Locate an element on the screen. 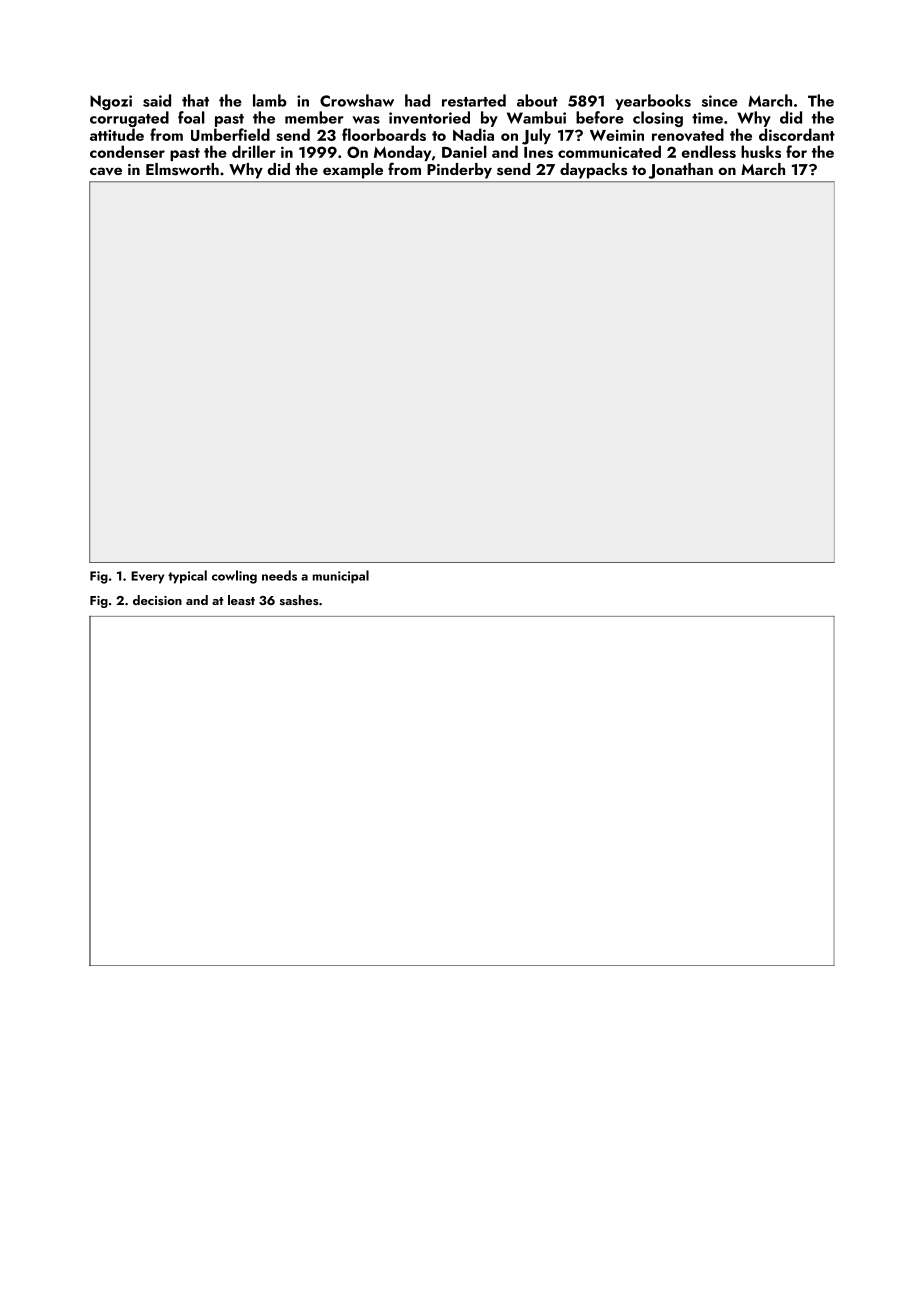 Image resolution: width=924 pixels, height=1308 pixels. cave is located at coordinates (106, 171).
